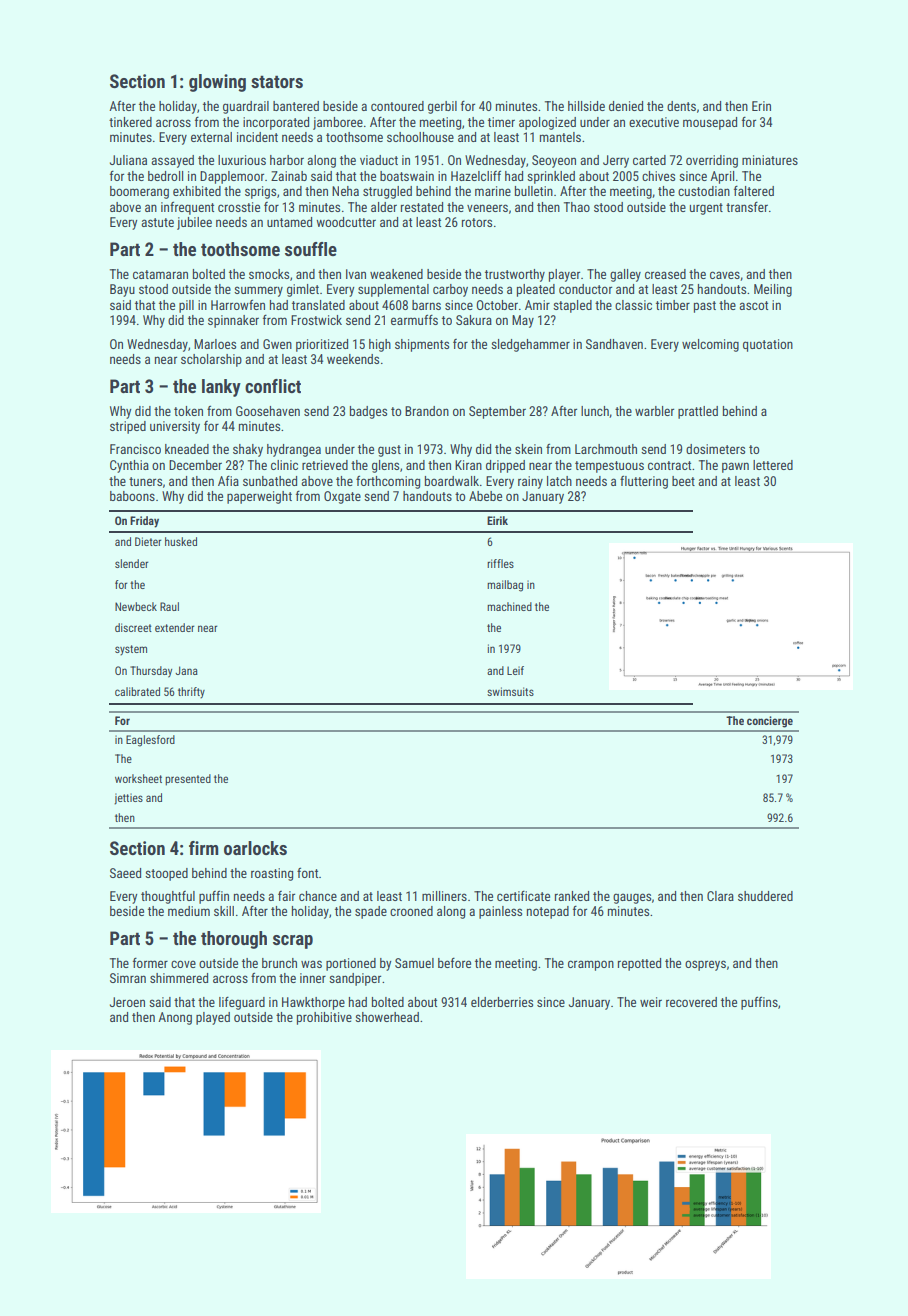 This page has width=908, height=1316. What do you see at coordinates (586, 106) in the page?
I see `hillside` at bounding box center [586, 106].
